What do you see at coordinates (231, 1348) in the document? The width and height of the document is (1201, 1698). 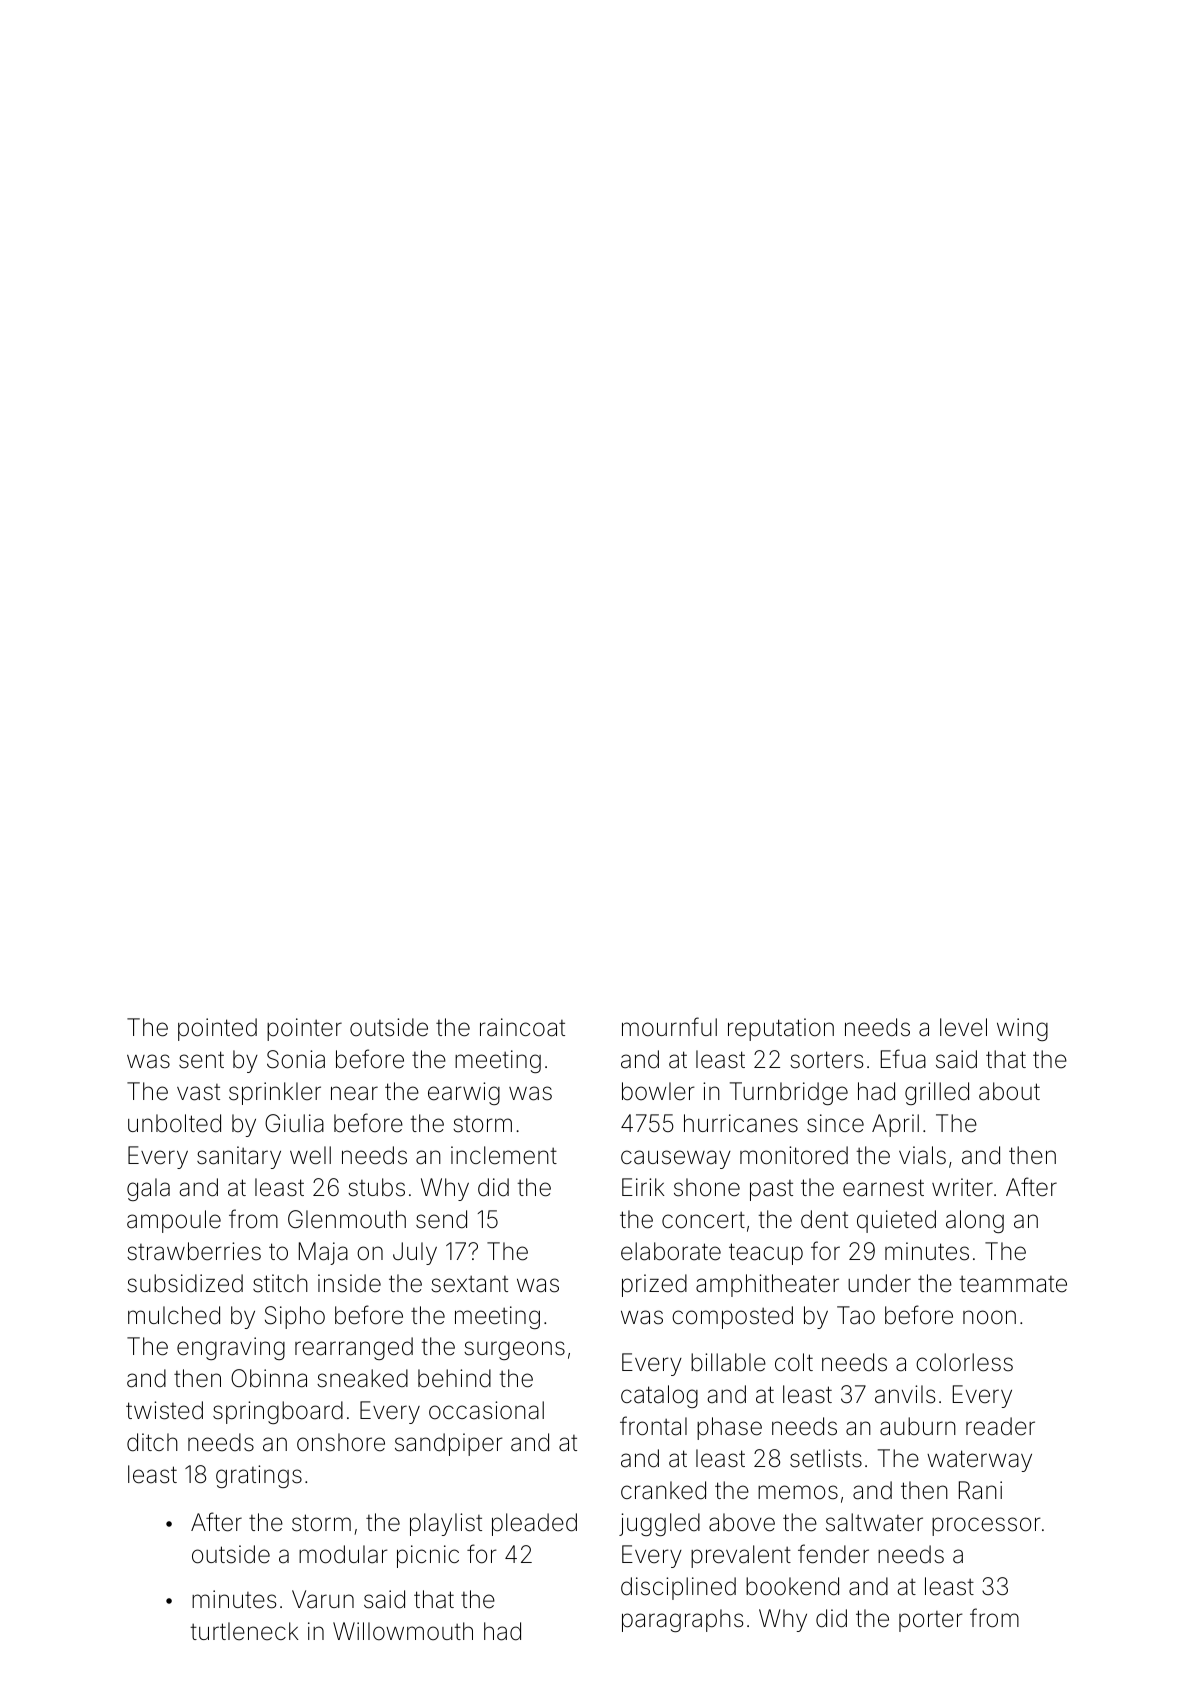 I see `engraving` at bounding box center [231, 1348].
